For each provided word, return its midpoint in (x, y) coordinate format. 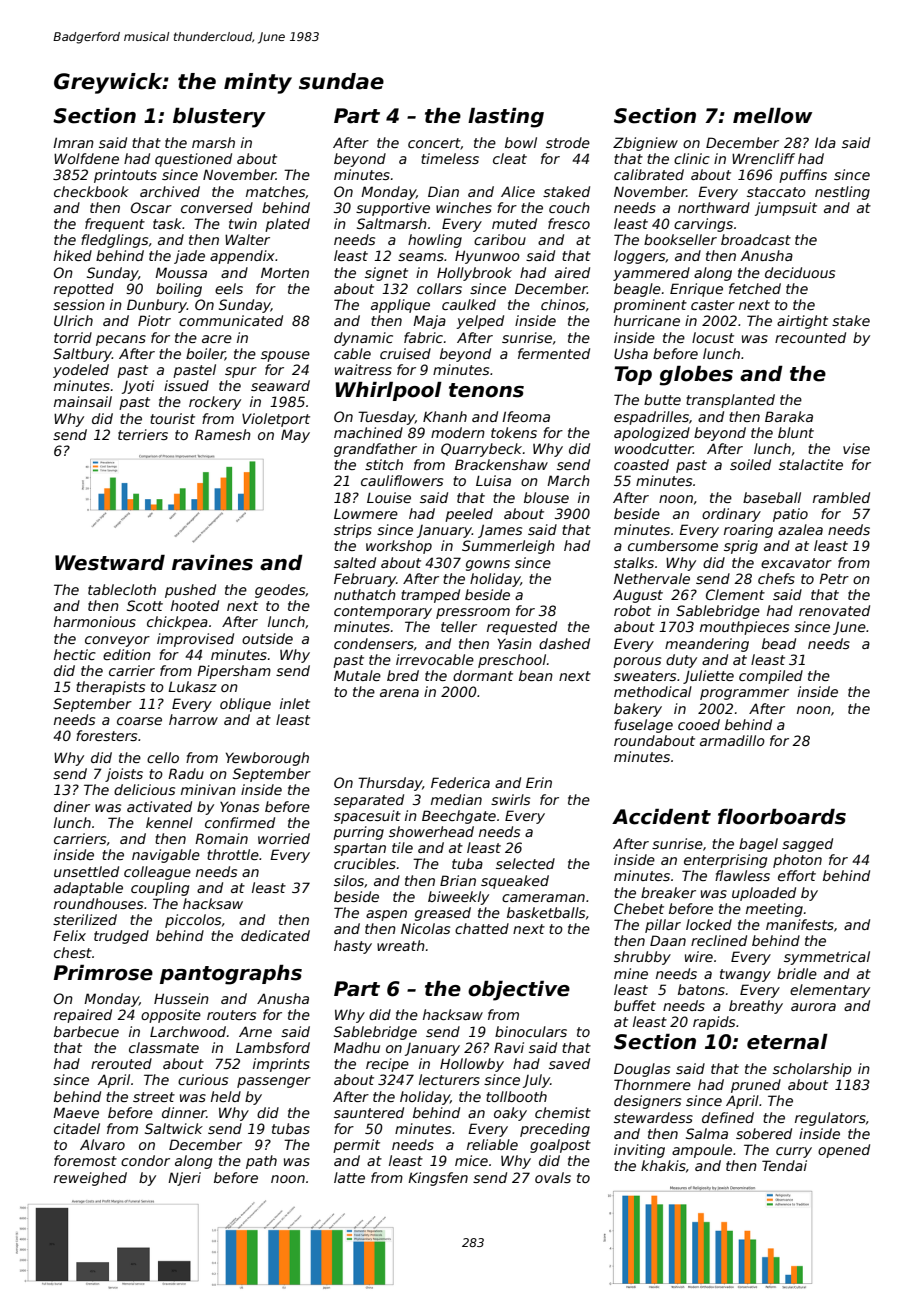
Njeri (184, 1179)
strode (568, 142)
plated (287, 225)
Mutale (357, 675)
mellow (772, 116)
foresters (106, 735)
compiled (771, 677)
